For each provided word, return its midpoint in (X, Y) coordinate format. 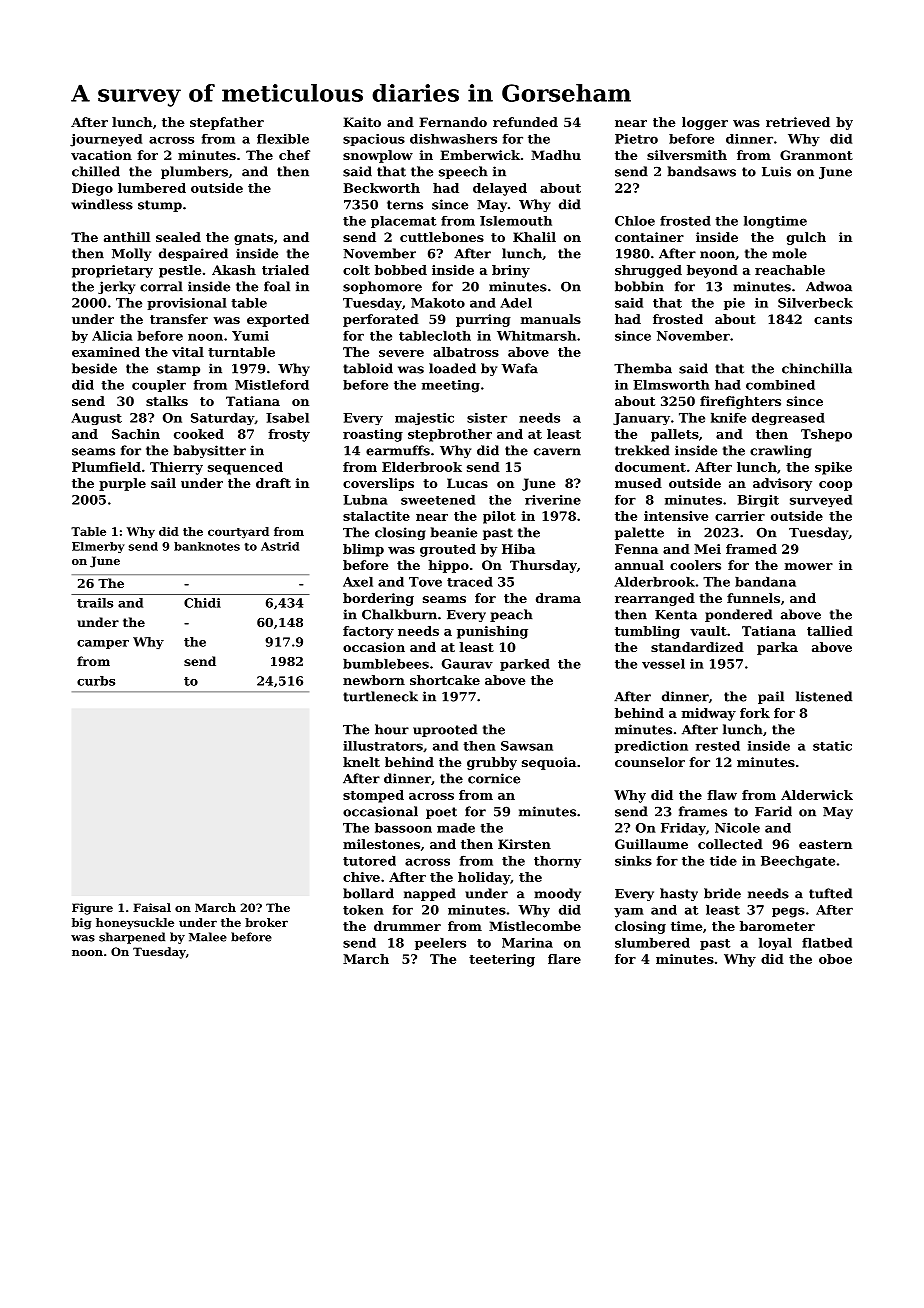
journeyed (106, 140)
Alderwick (817, 795)
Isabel (287, 418)
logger (705, 123)
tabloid (368, 368)
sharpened (132, 938)
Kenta (676, 615)
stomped (373, 796)
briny (511, 271)
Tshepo (826, 435)
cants (833, 319)
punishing (492, 632)
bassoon (403, 828)
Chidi (202, 603)
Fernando (453, 122)
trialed (285, 270)
